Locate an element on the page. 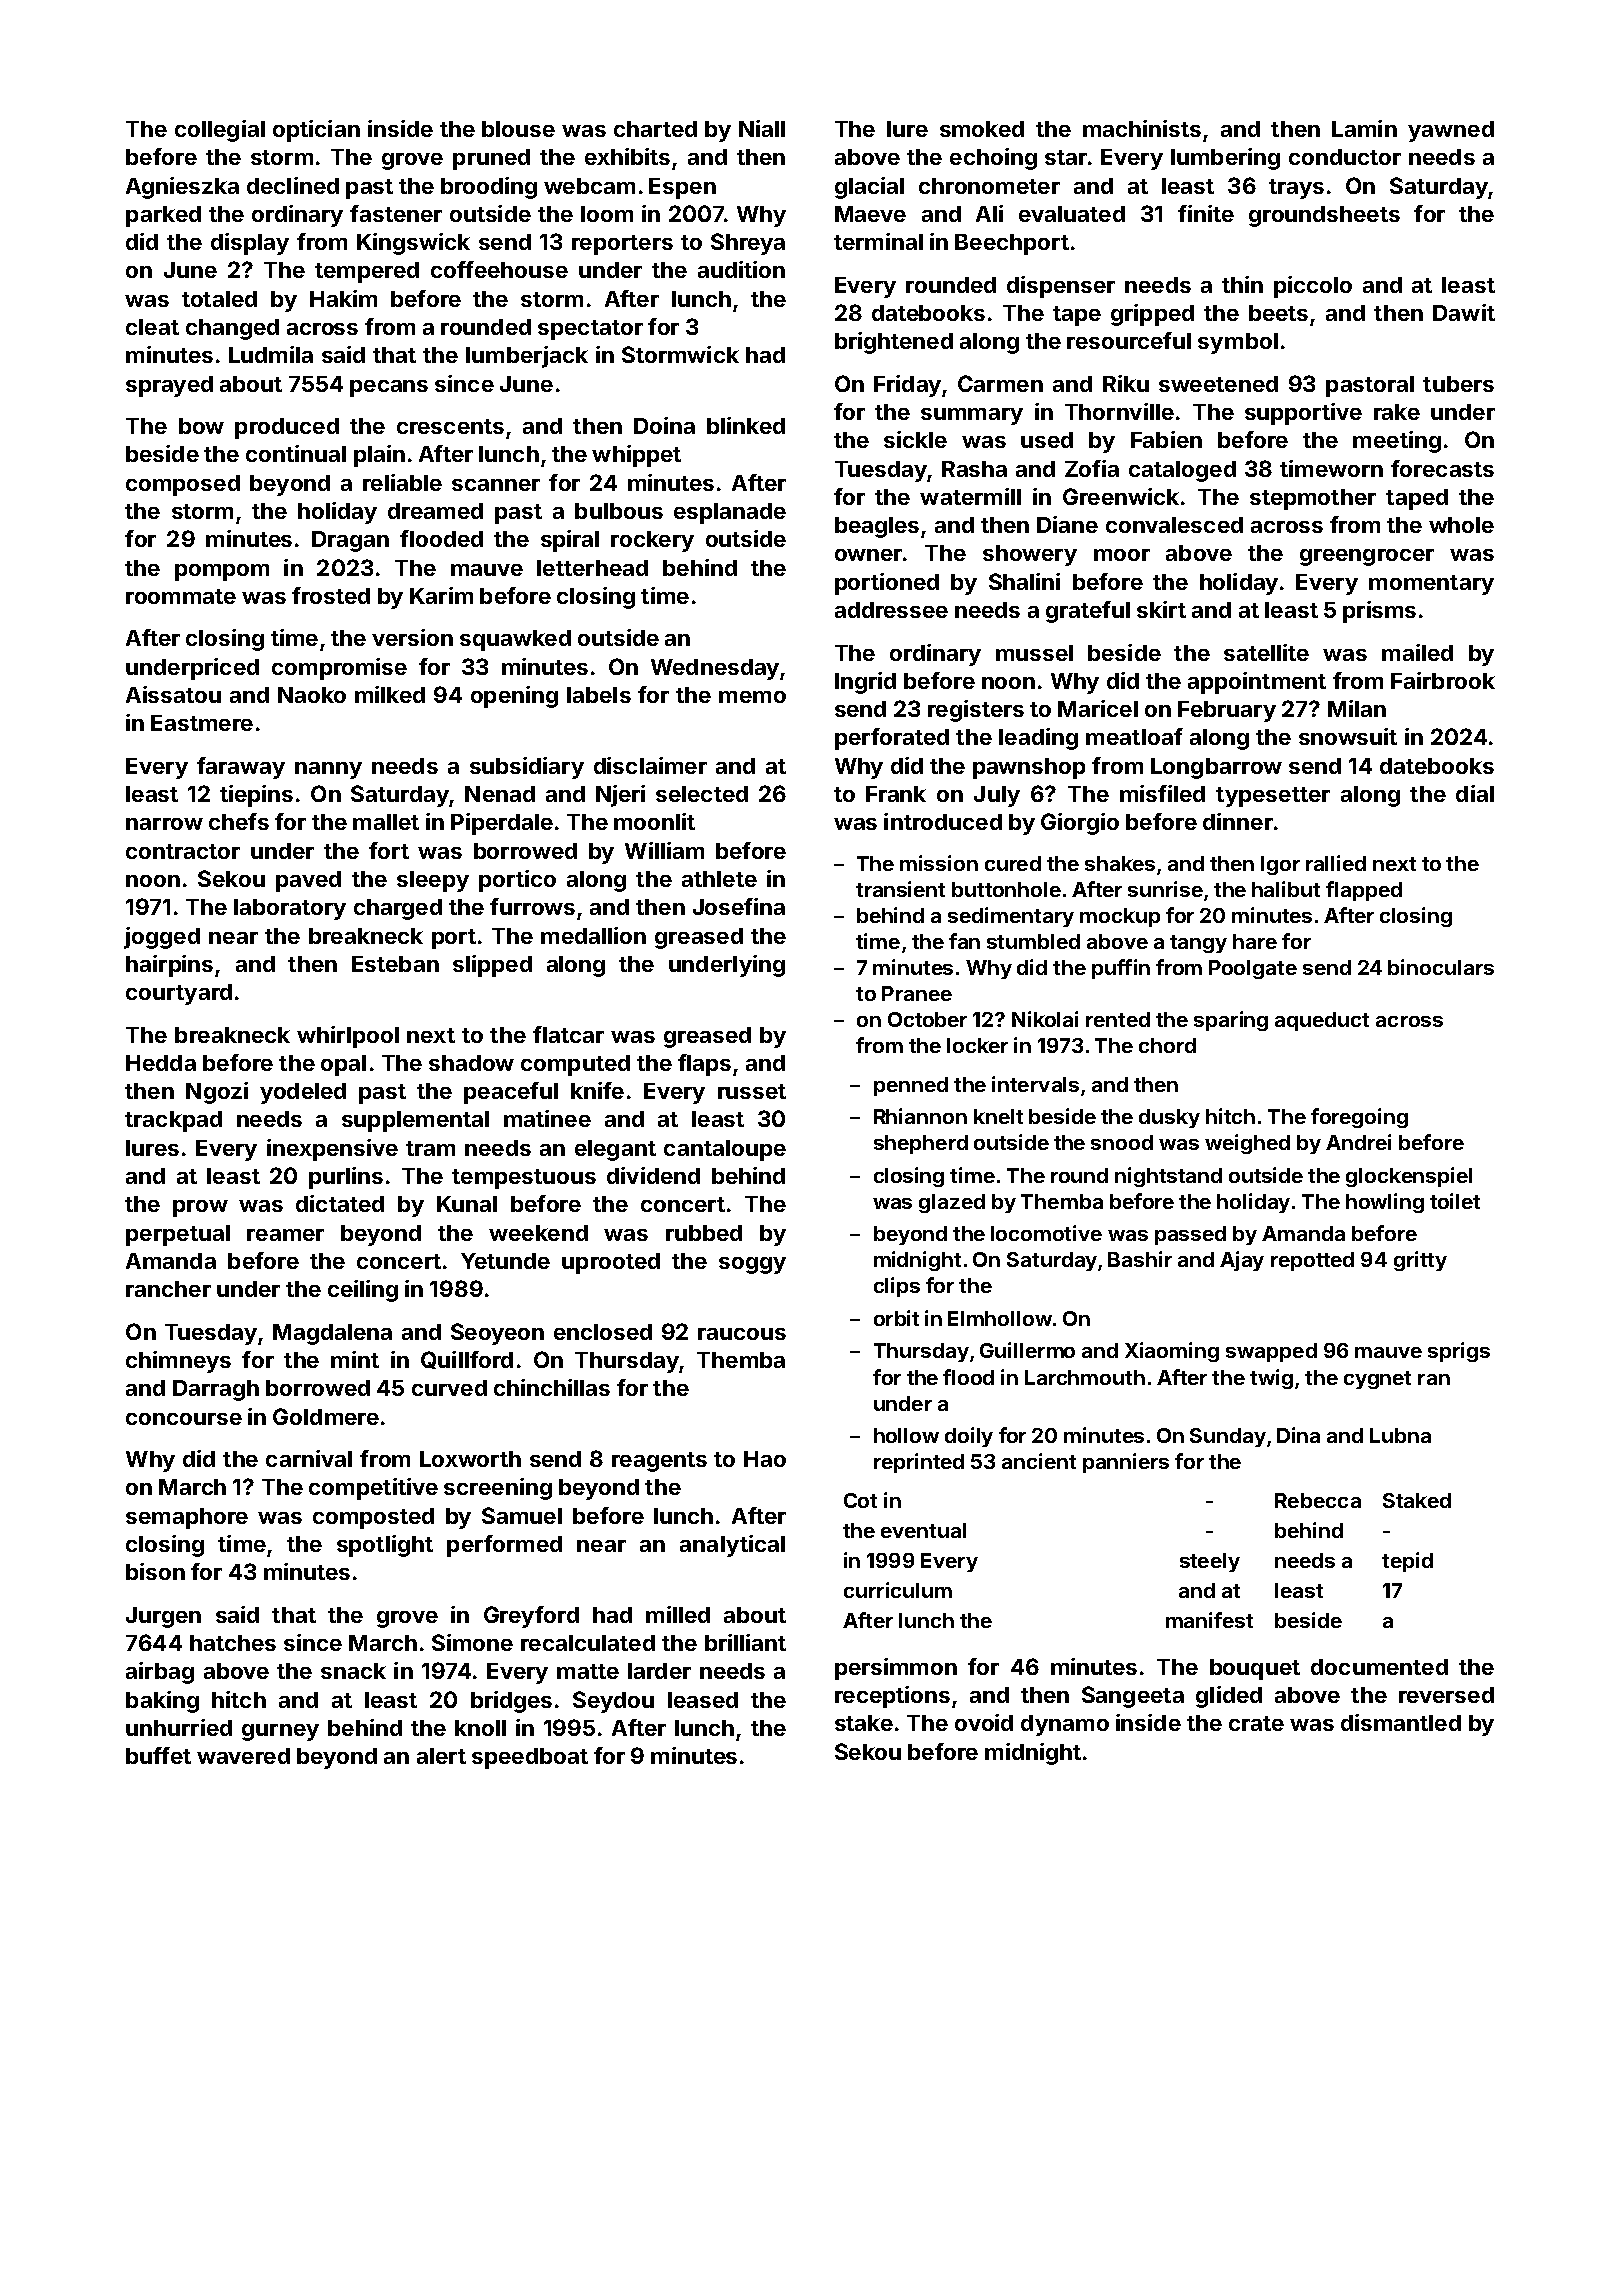  yawned is located at coordinates (1451, 131).
